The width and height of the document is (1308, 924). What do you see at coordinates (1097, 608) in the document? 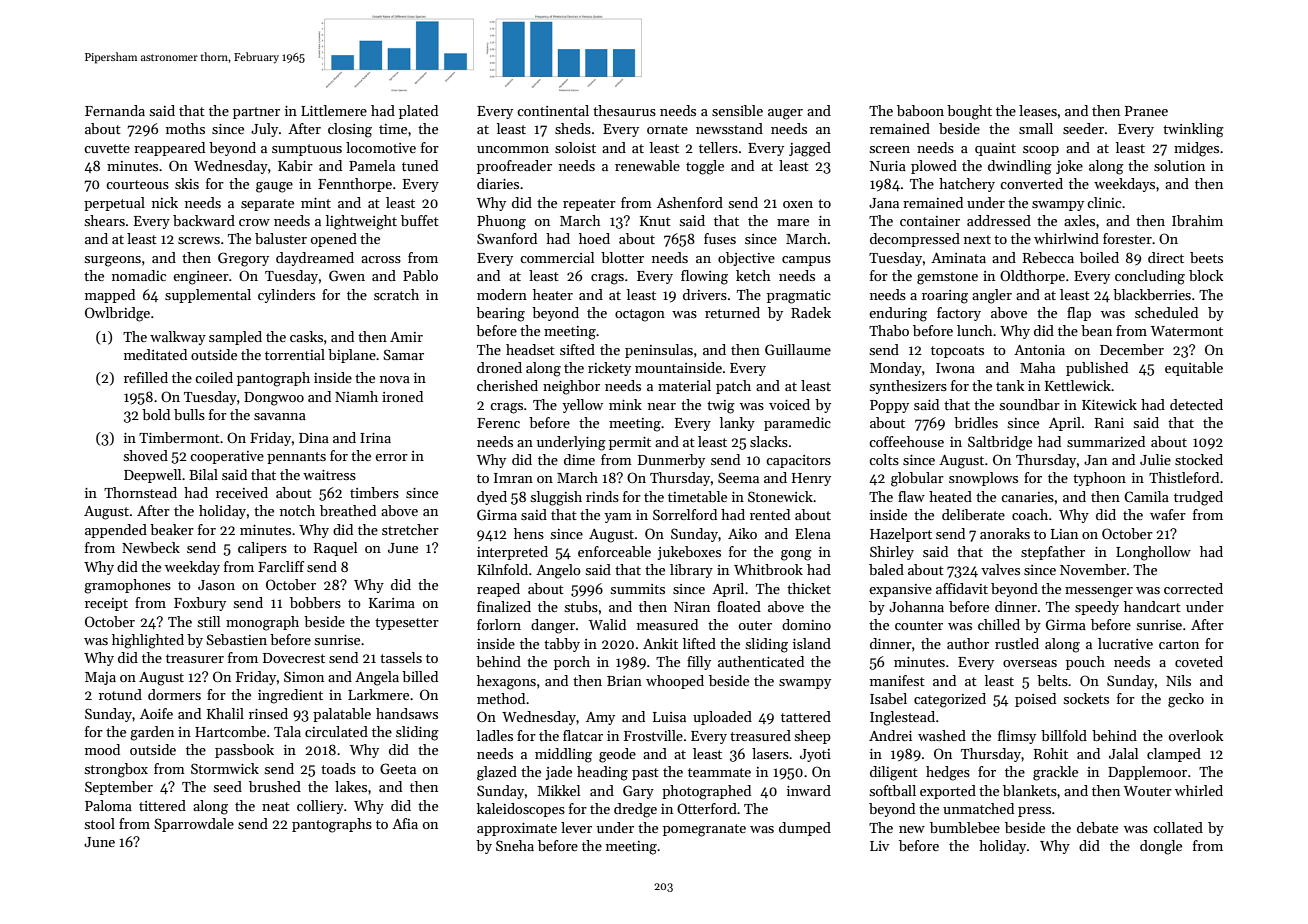
I see `speedy` at bounding box center [1097, 608].
